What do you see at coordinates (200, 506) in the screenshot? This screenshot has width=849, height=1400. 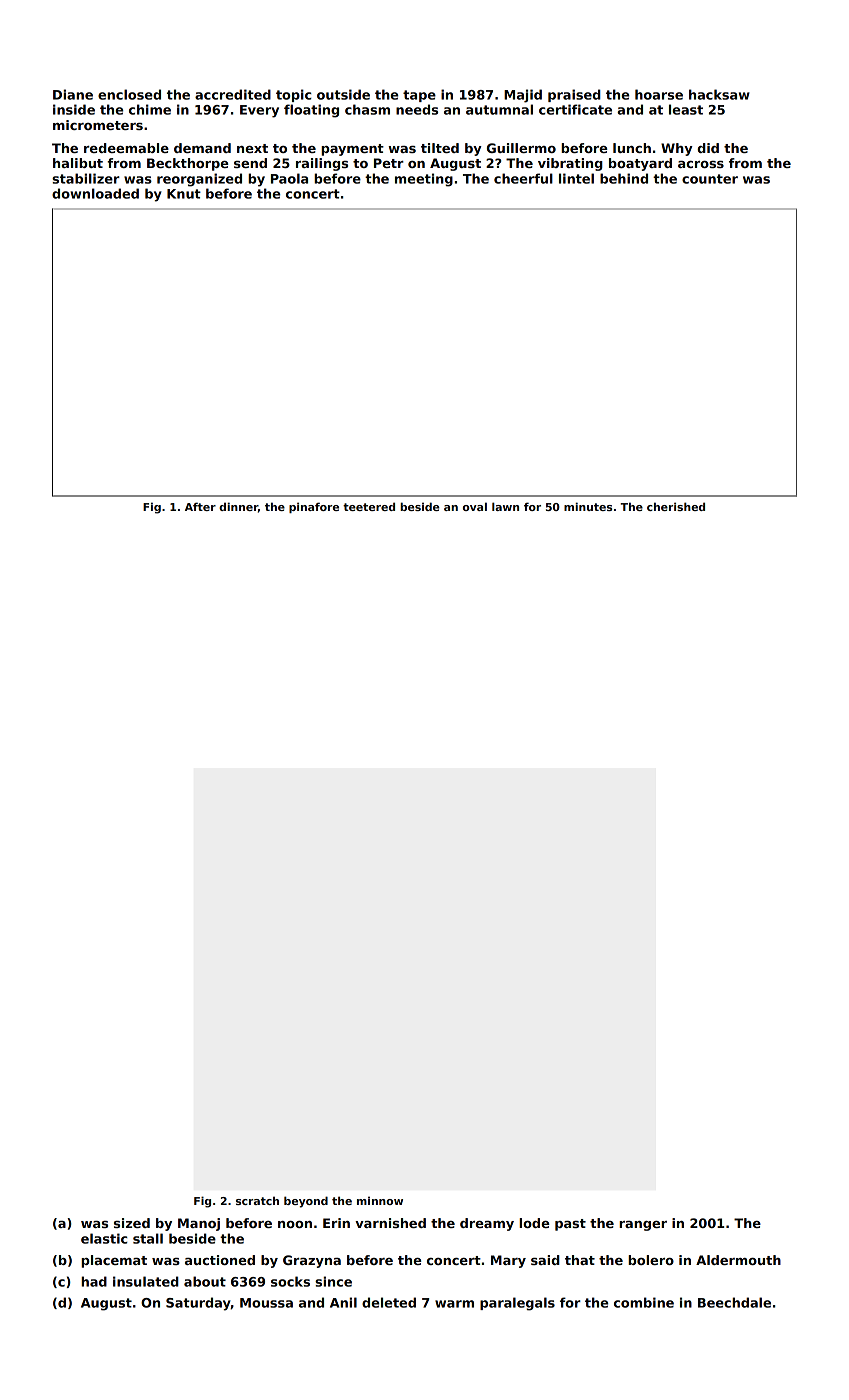 I see `After` at bounding box center [200, 506].
